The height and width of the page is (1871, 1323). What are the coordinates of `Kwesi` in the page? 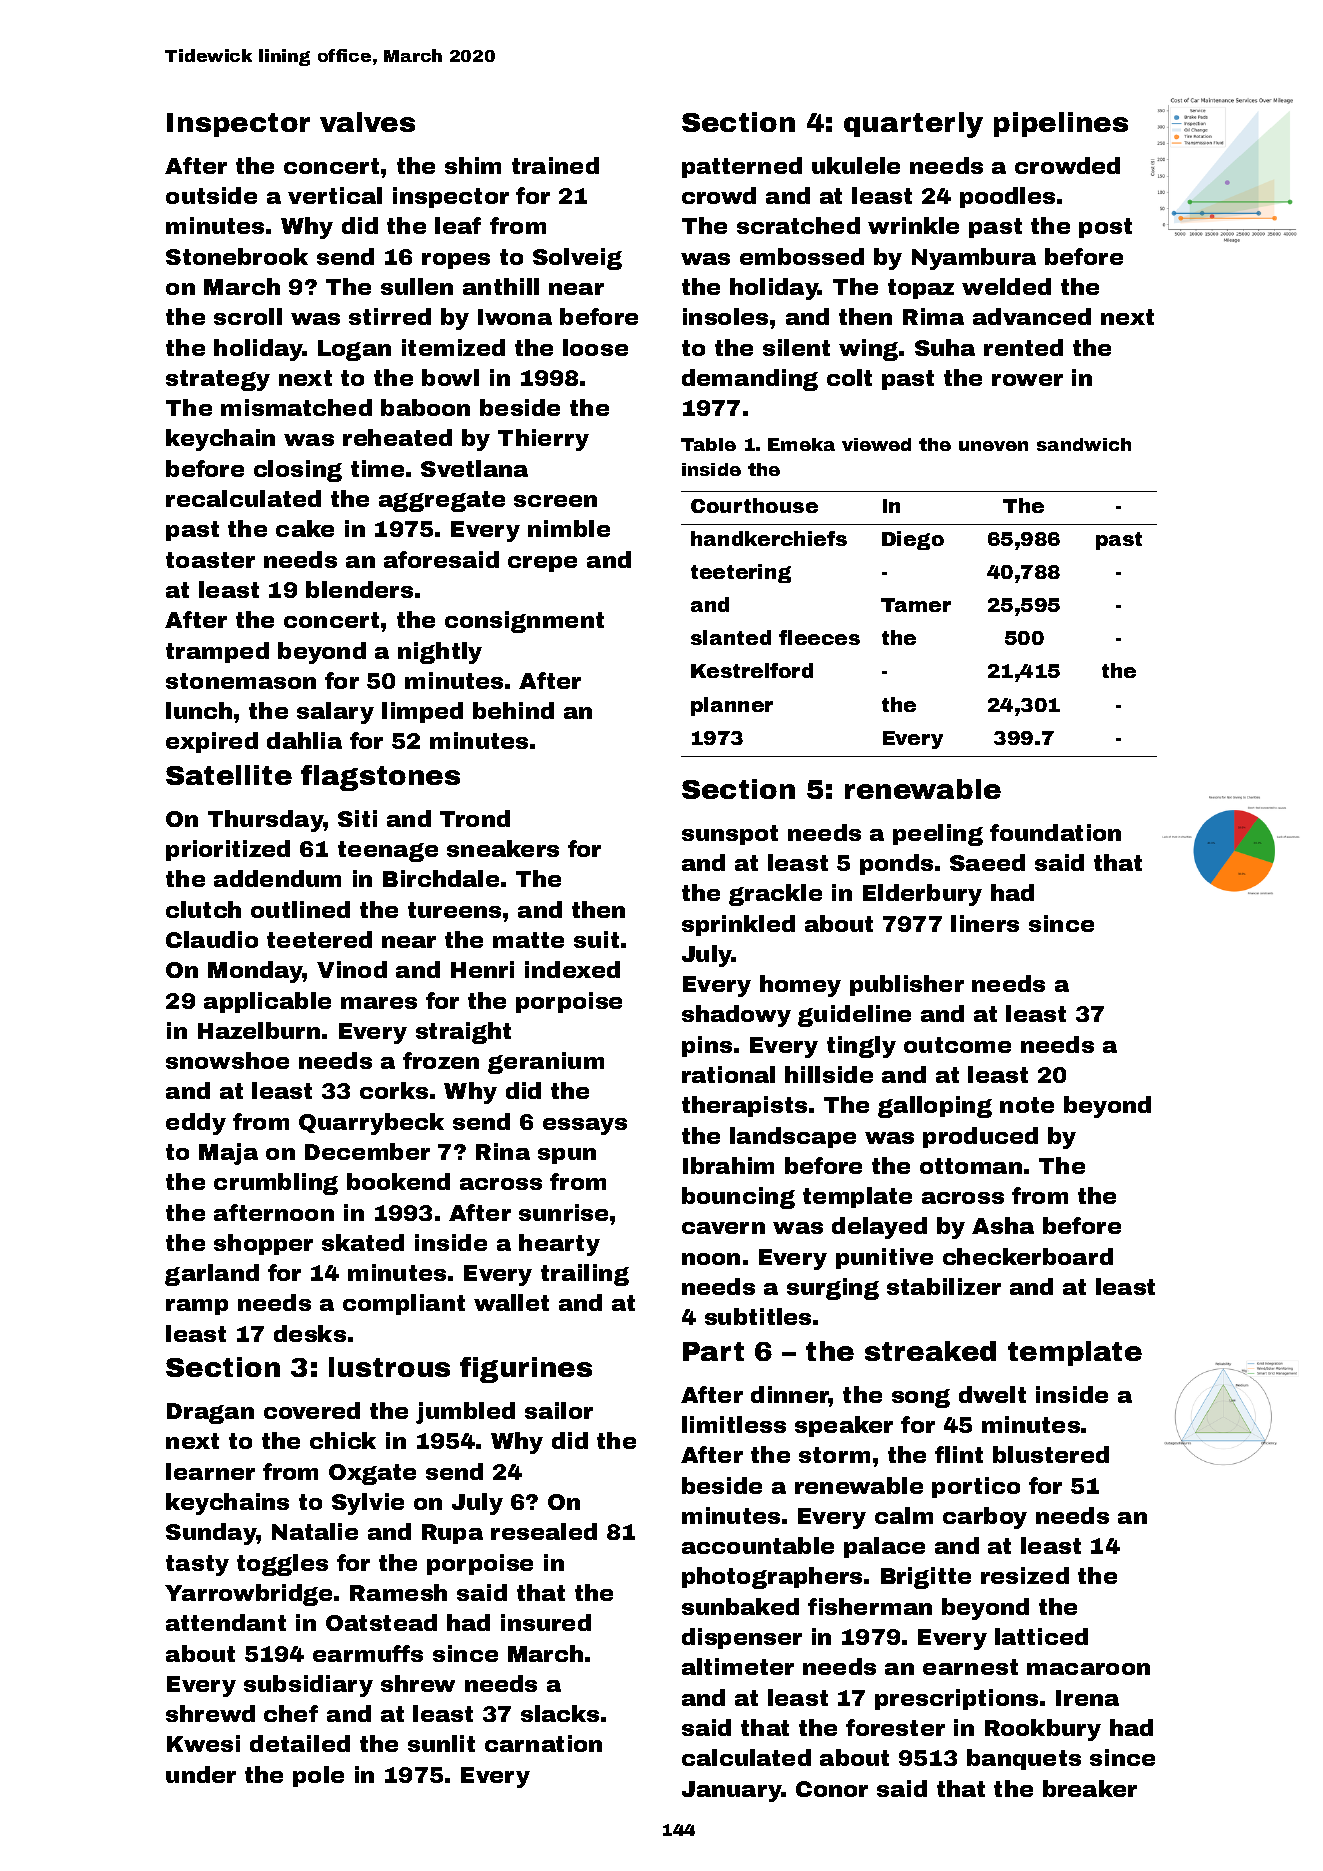 It's located at (203, 1743).
